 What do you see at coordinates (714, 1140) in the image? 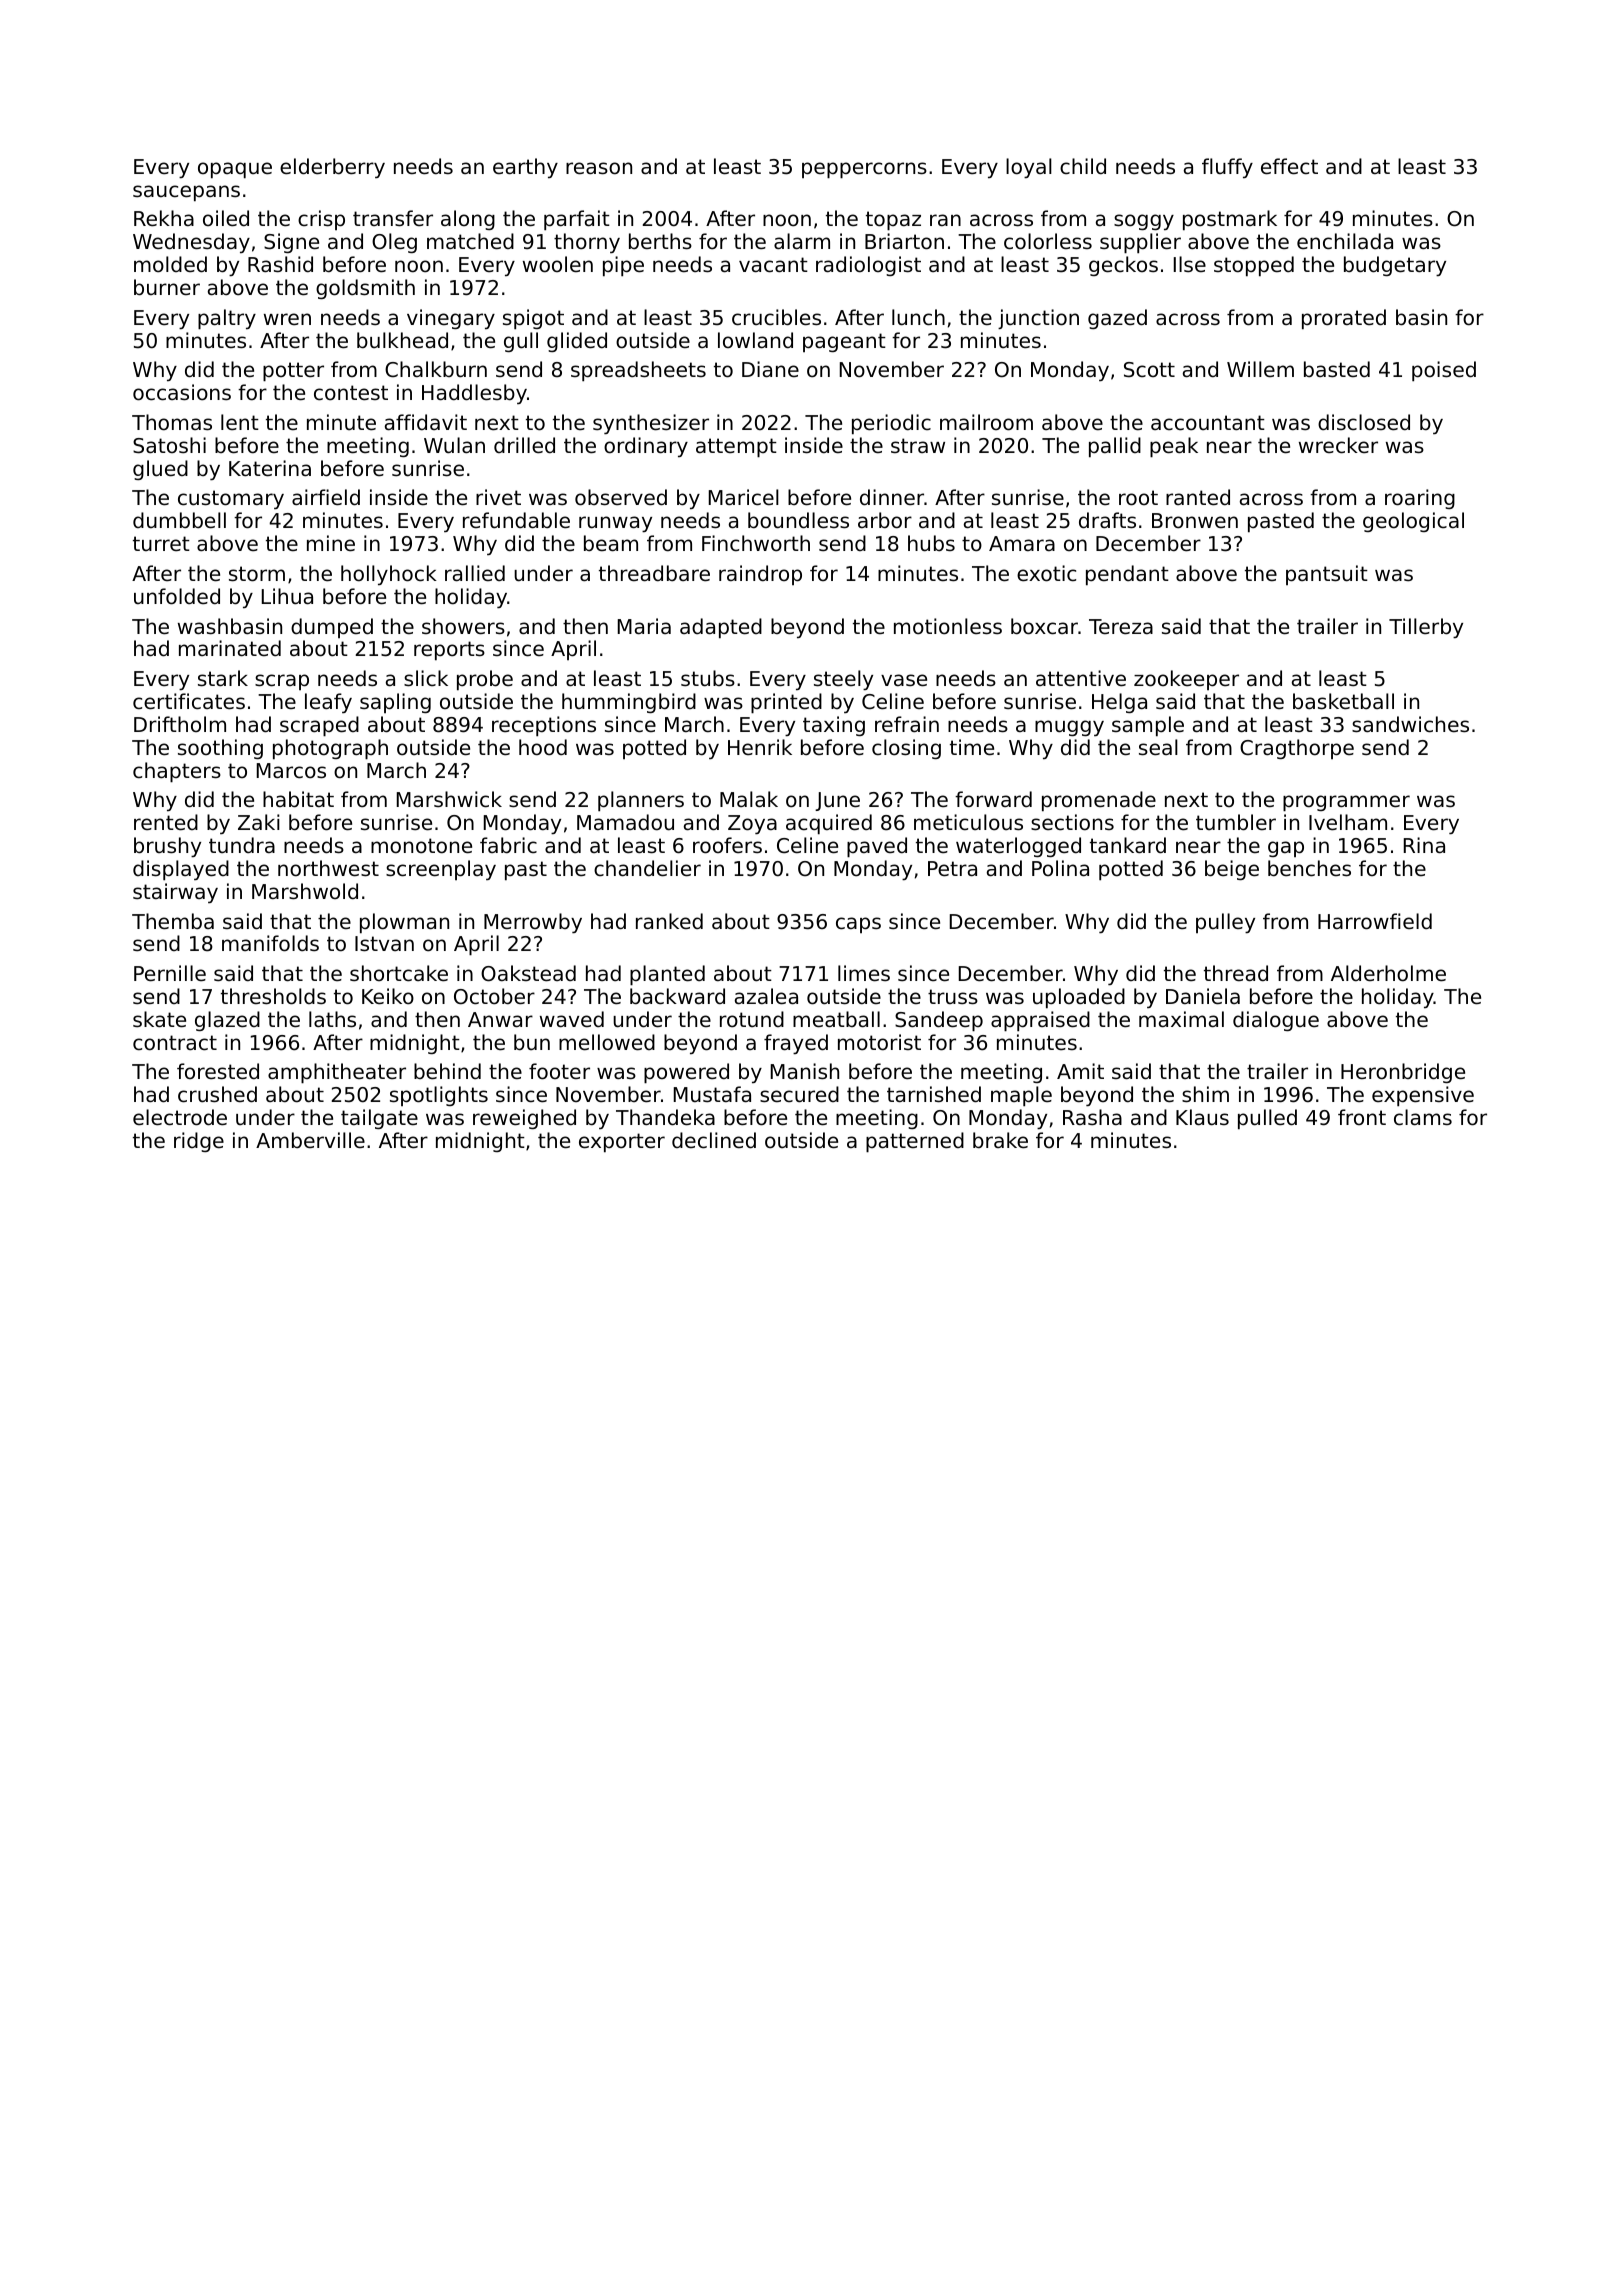
I see `declined` at bounding box center [714, 1140].
